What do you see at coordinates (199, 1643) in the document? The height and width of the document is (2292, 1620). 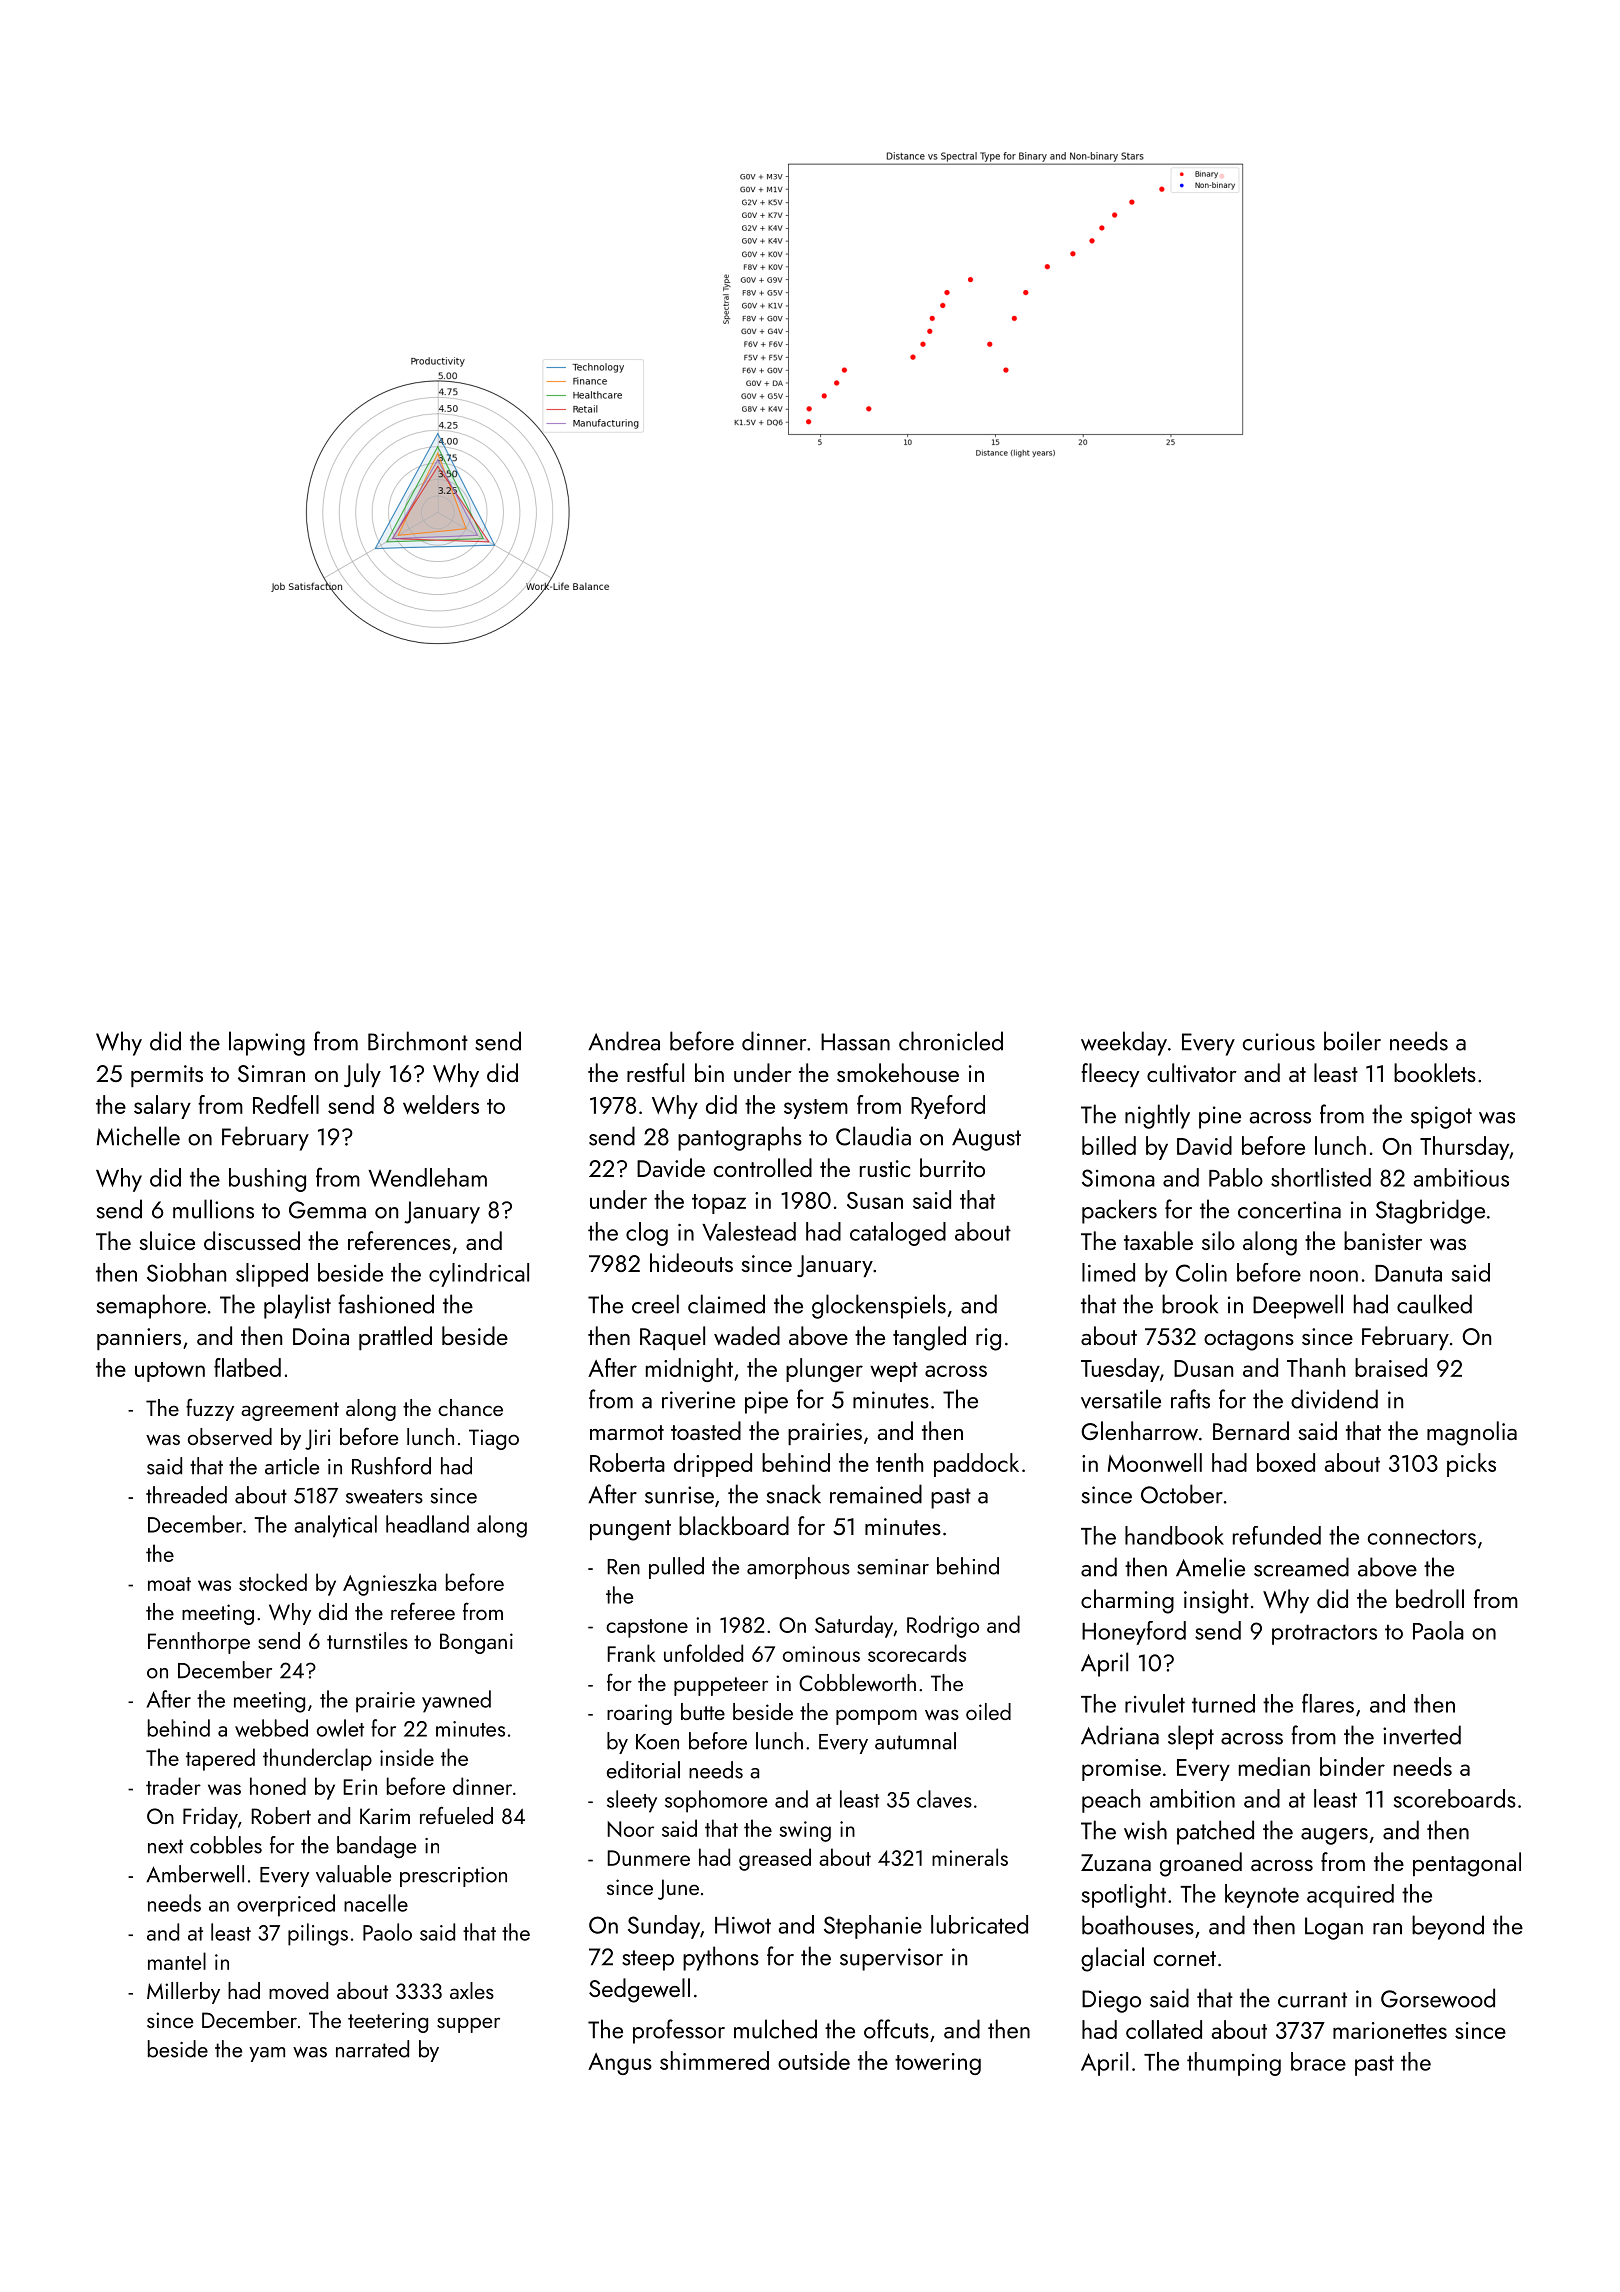 I see `Fennthorpe` at bounding box center [199, 1643].
